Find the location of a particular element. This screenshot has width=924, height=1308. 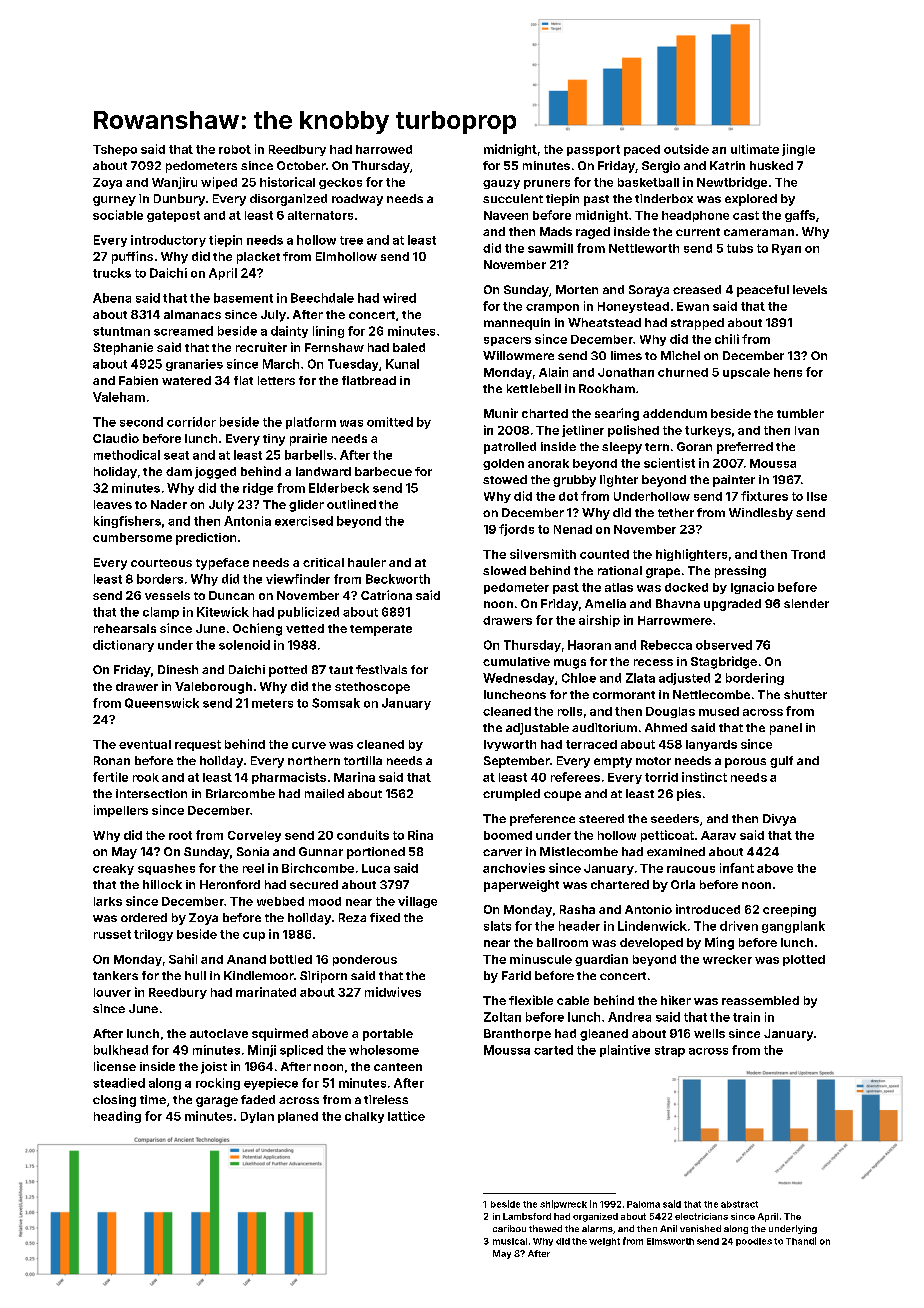

silversmith is located at coordinates (543, 554).
